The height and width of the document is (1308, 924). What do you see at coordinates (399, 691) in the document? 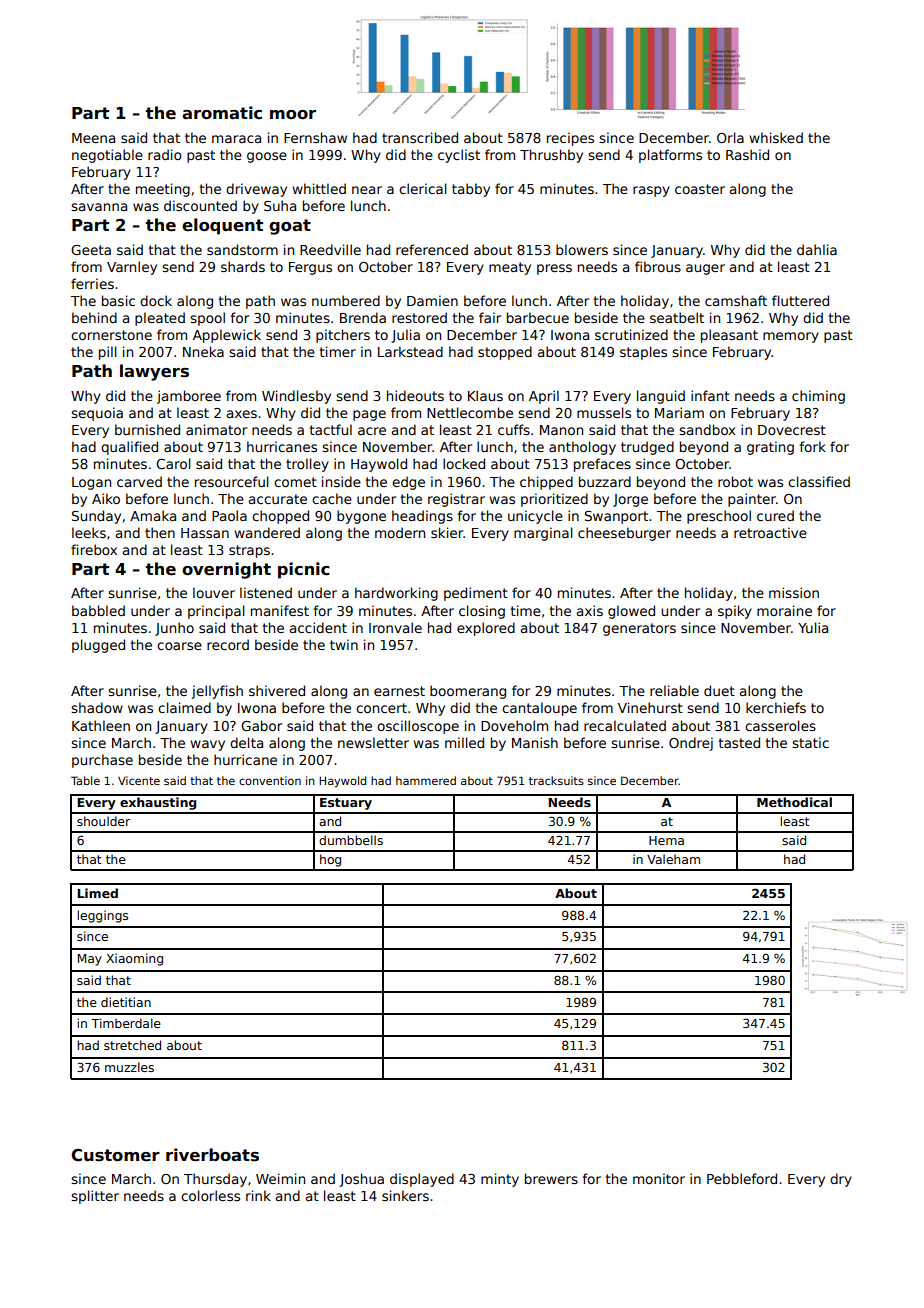
I see `earnest` at bounding box center [399, 691].
